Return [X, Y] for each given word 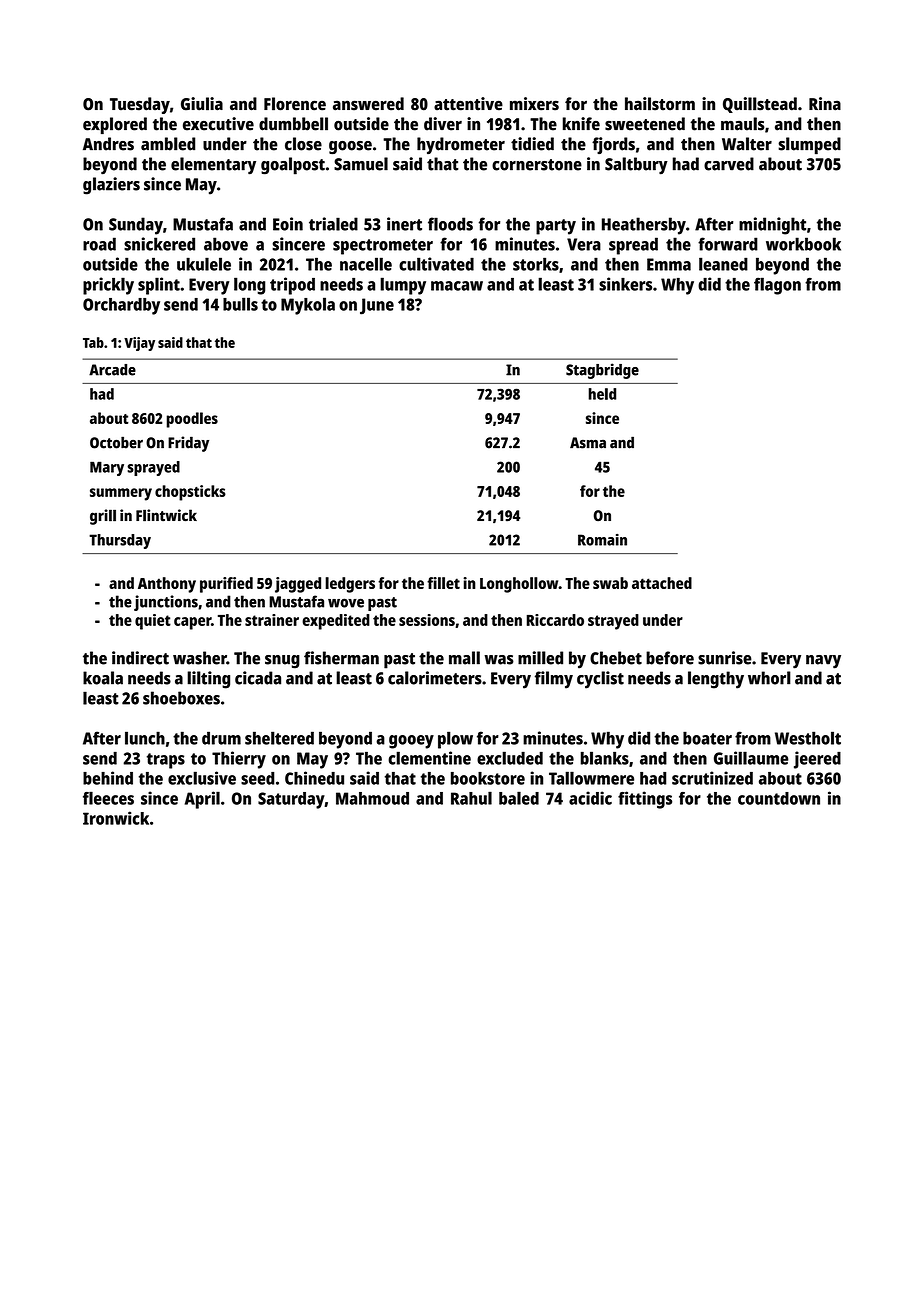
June [377, 306]
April [202, 800]
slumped [809, 145]
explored [115, 125]
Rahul [471, 798]
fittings [645, 800]
